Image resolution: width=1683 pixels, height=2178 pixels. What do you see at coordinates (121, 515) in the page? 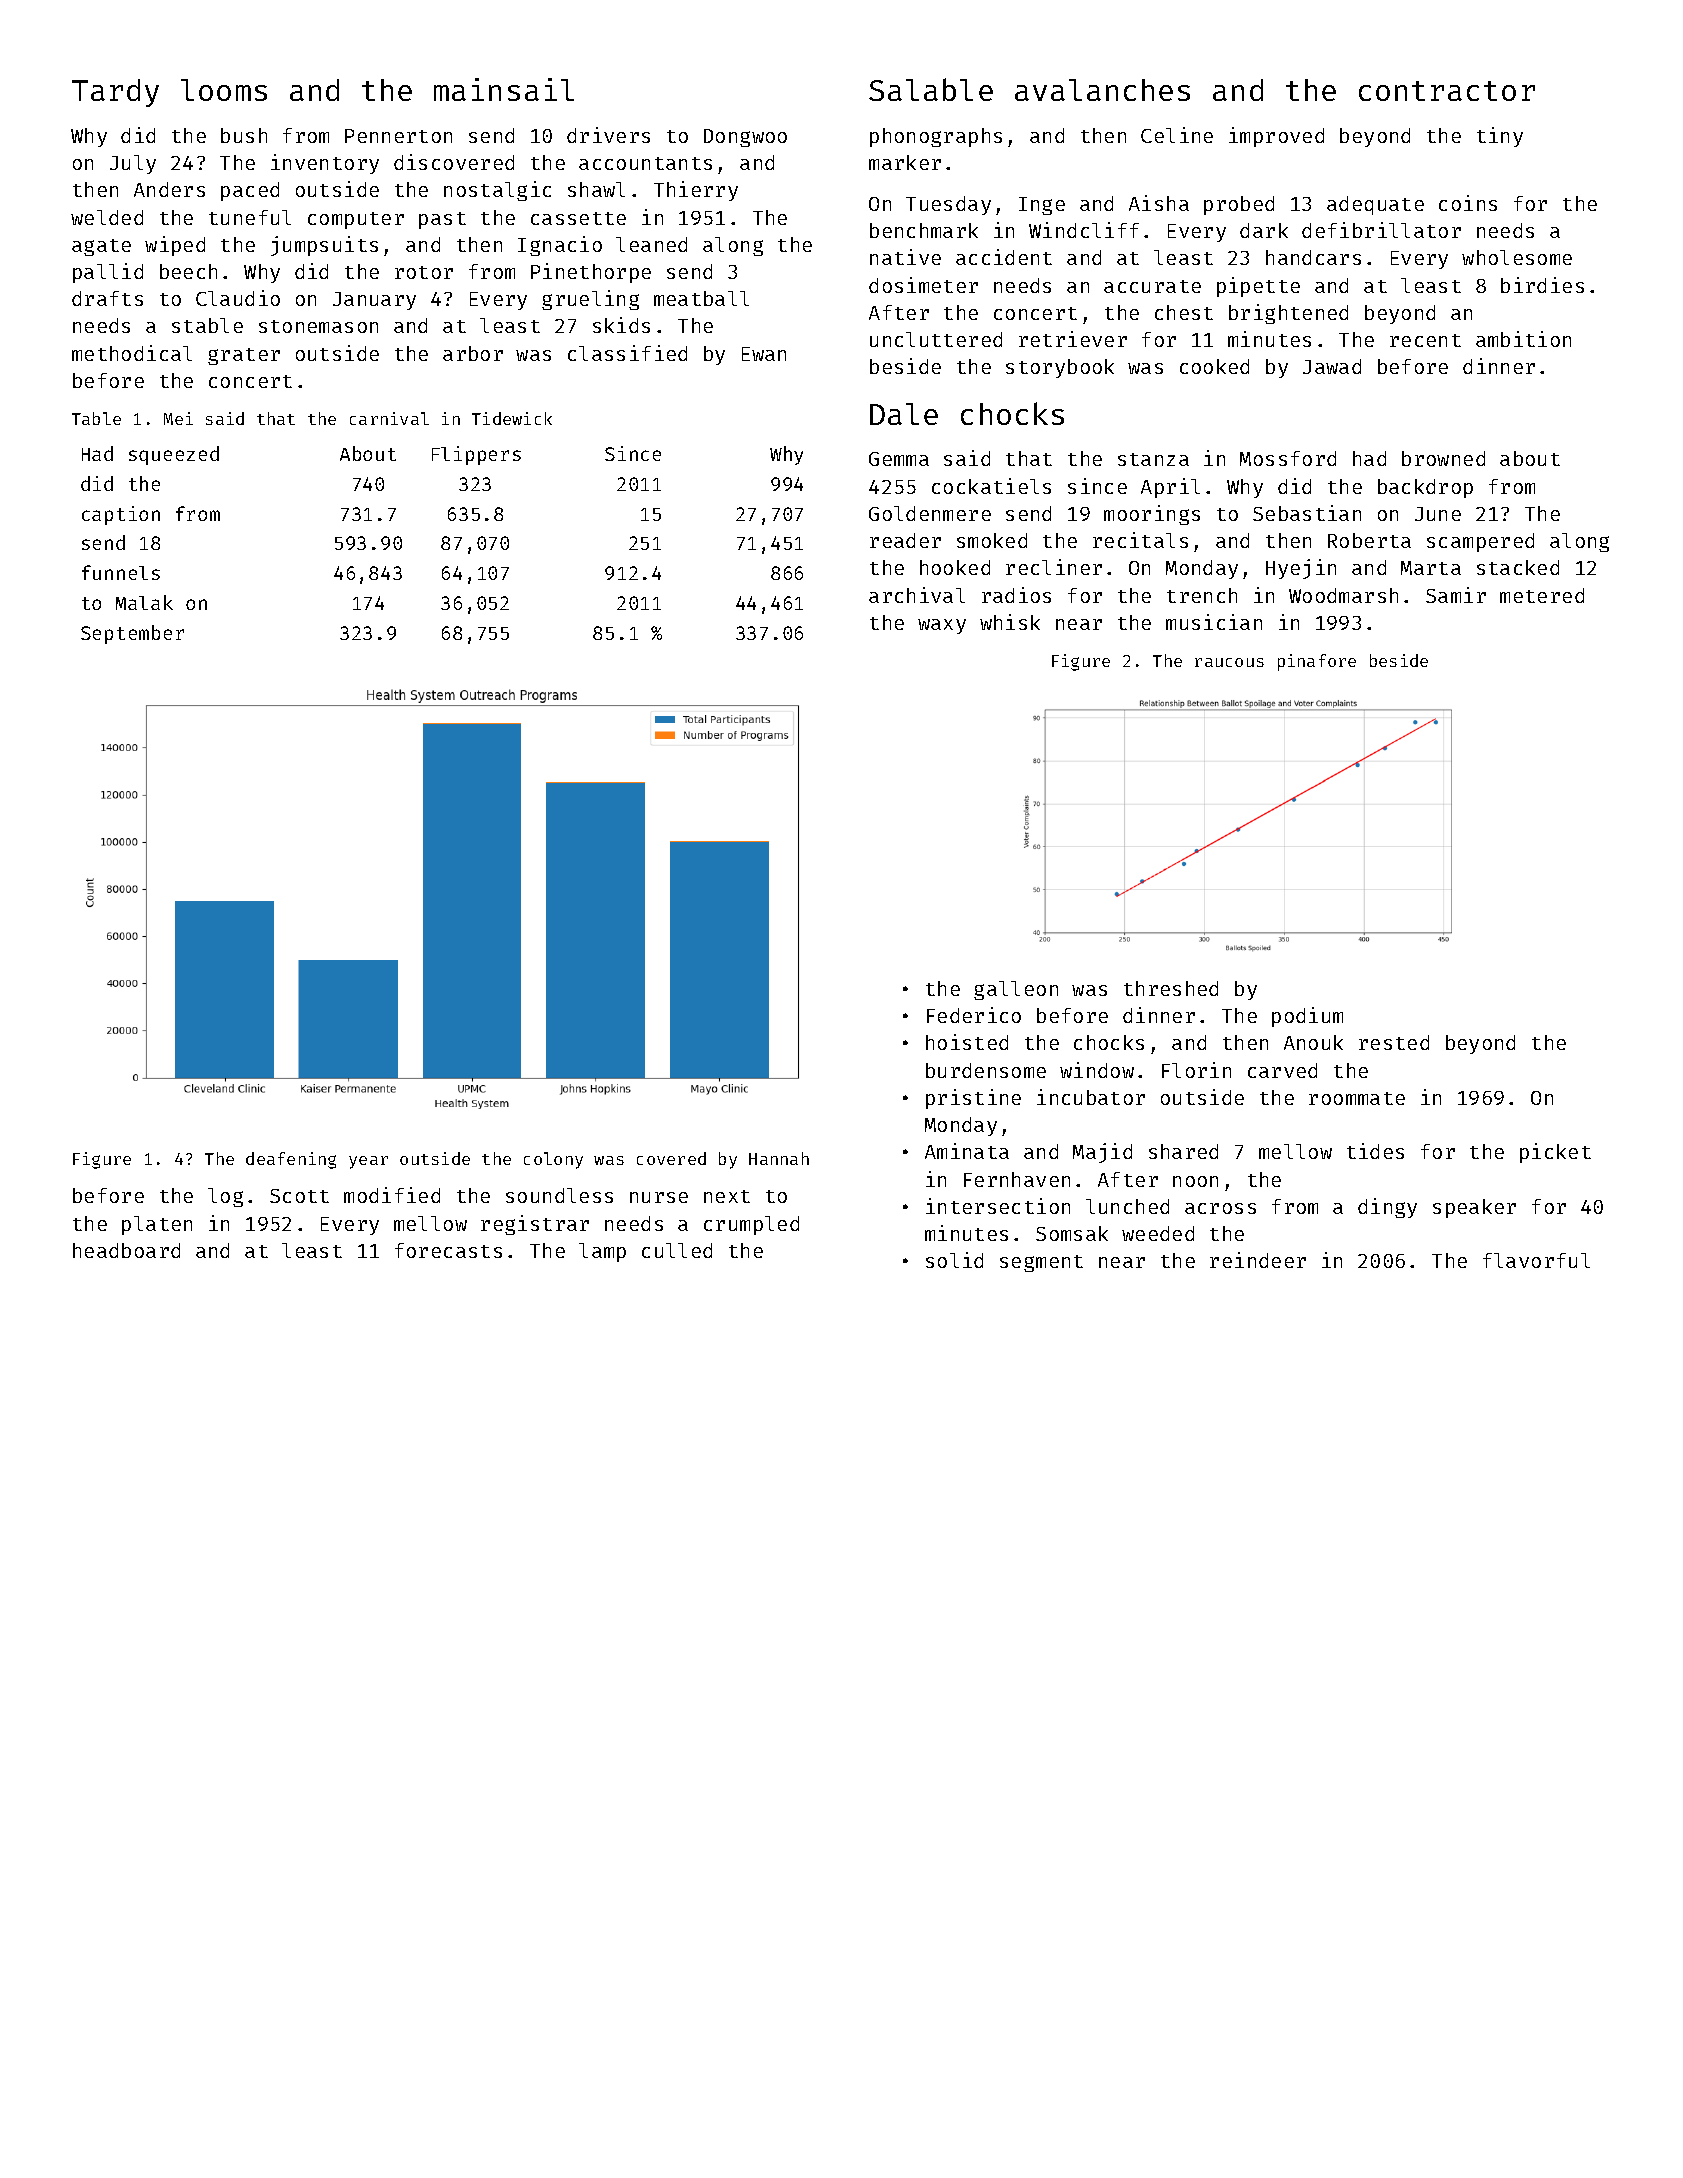
I see `caption` at bounding box center [121, 515].
